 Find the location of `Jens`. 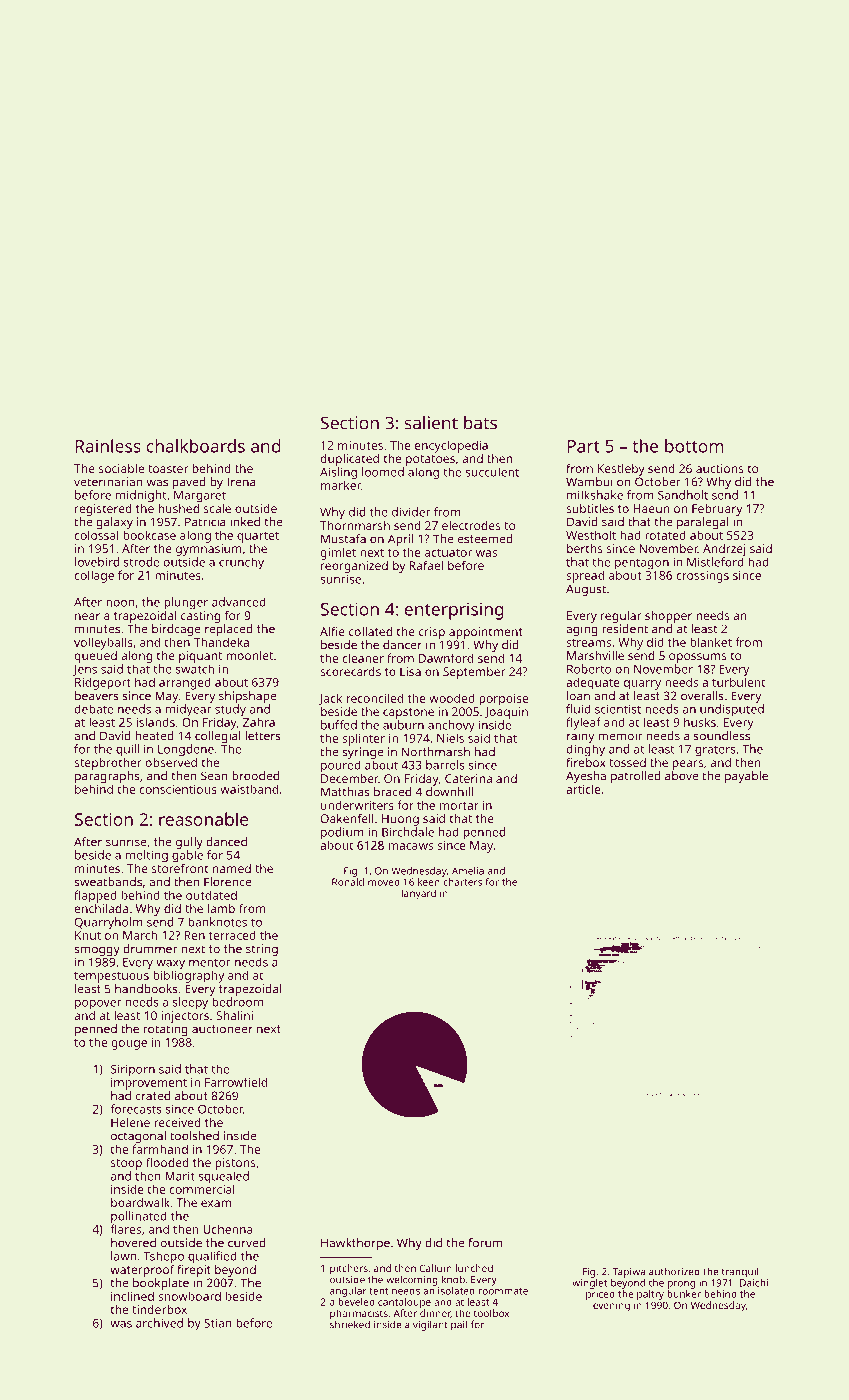

Jens is located at coordinates (85, 670).
